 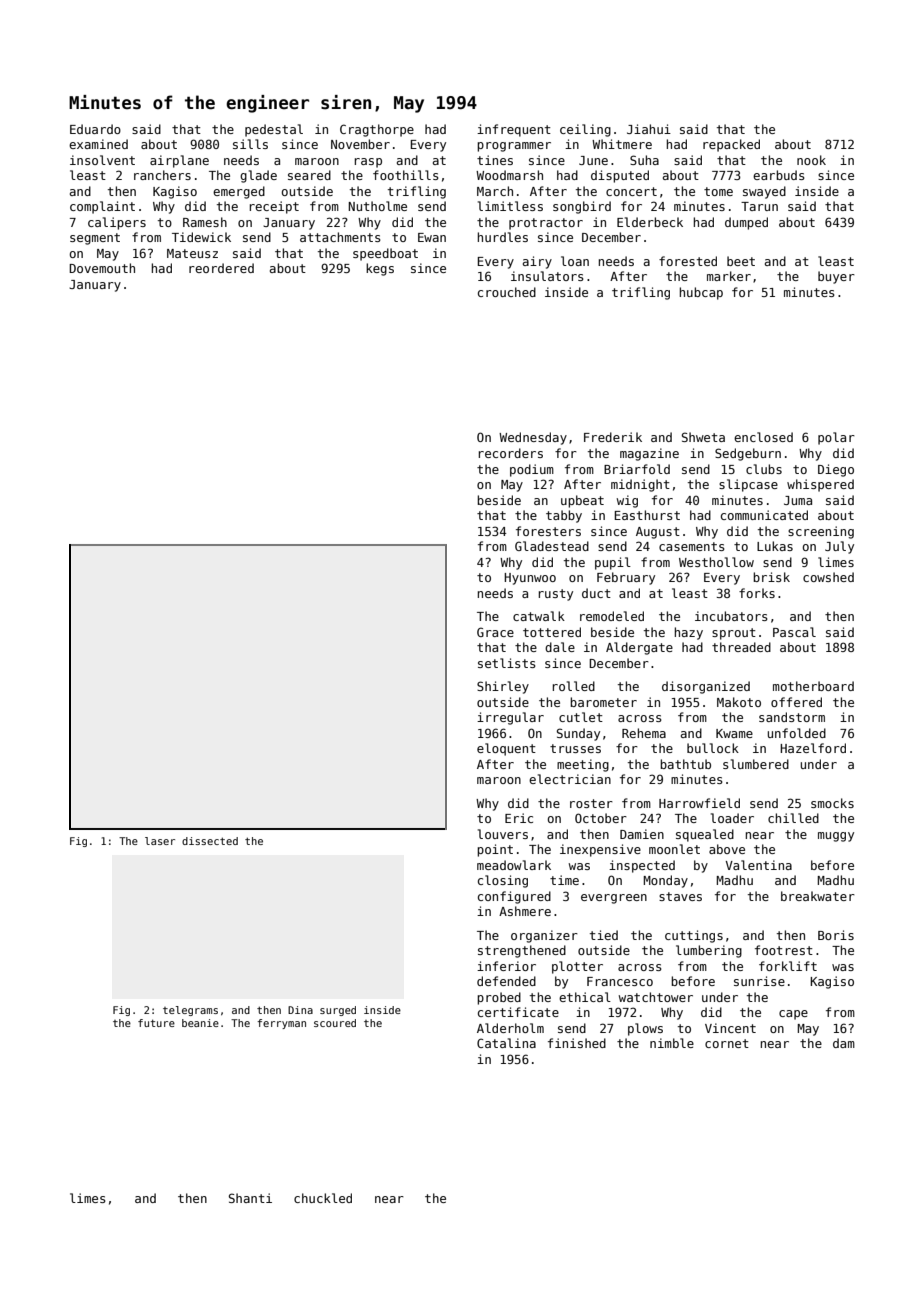 I want to click on laser, so click(x=160, y=841).
